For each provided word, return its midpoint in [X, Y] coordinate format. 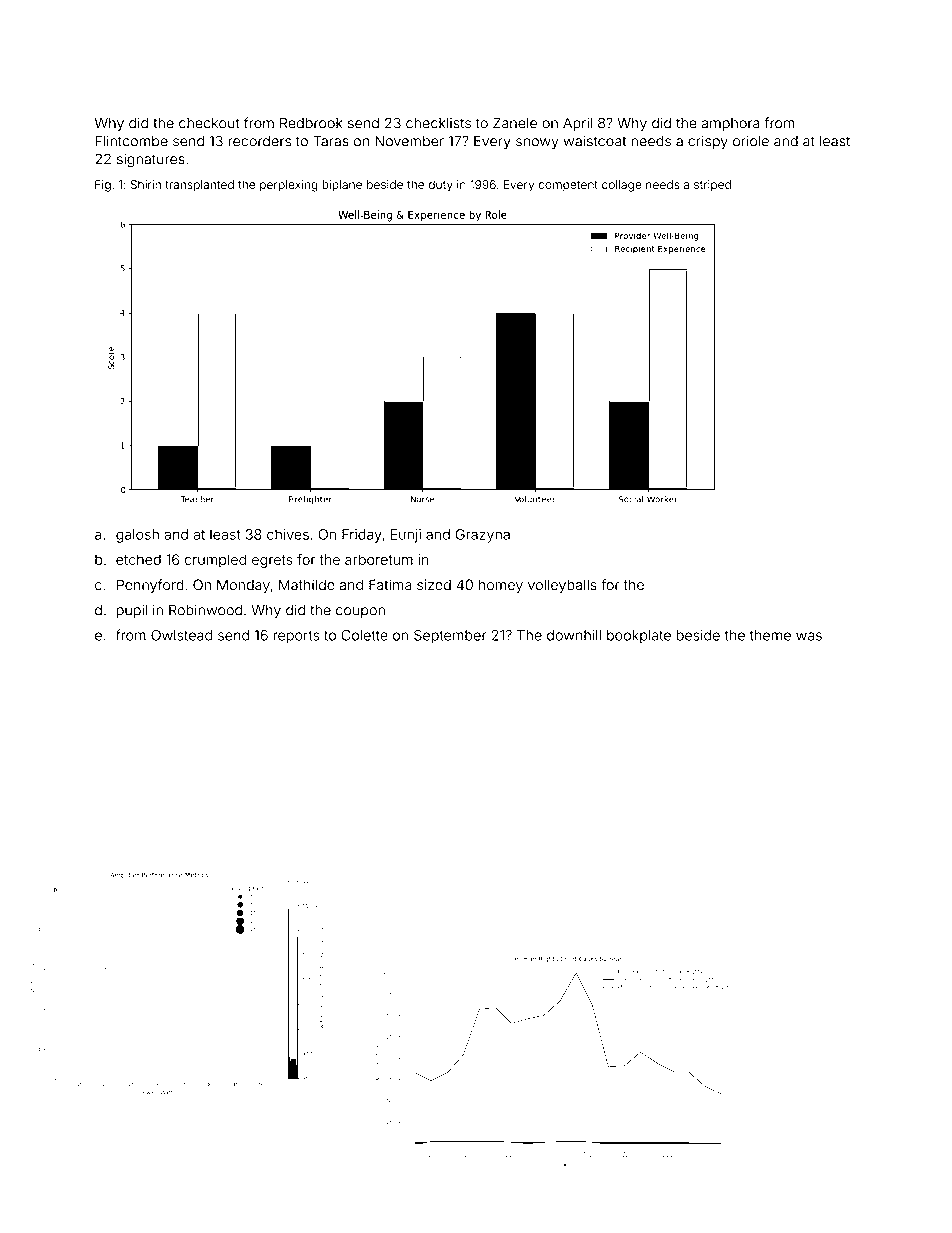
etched [138, 559]
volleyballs [562, 586]
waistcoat [595, 141]
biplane [342, 186]
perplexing [289, 186]
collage [621, 186]
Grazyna [482, 536]
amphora [730, 124]
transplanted [199, 186]
